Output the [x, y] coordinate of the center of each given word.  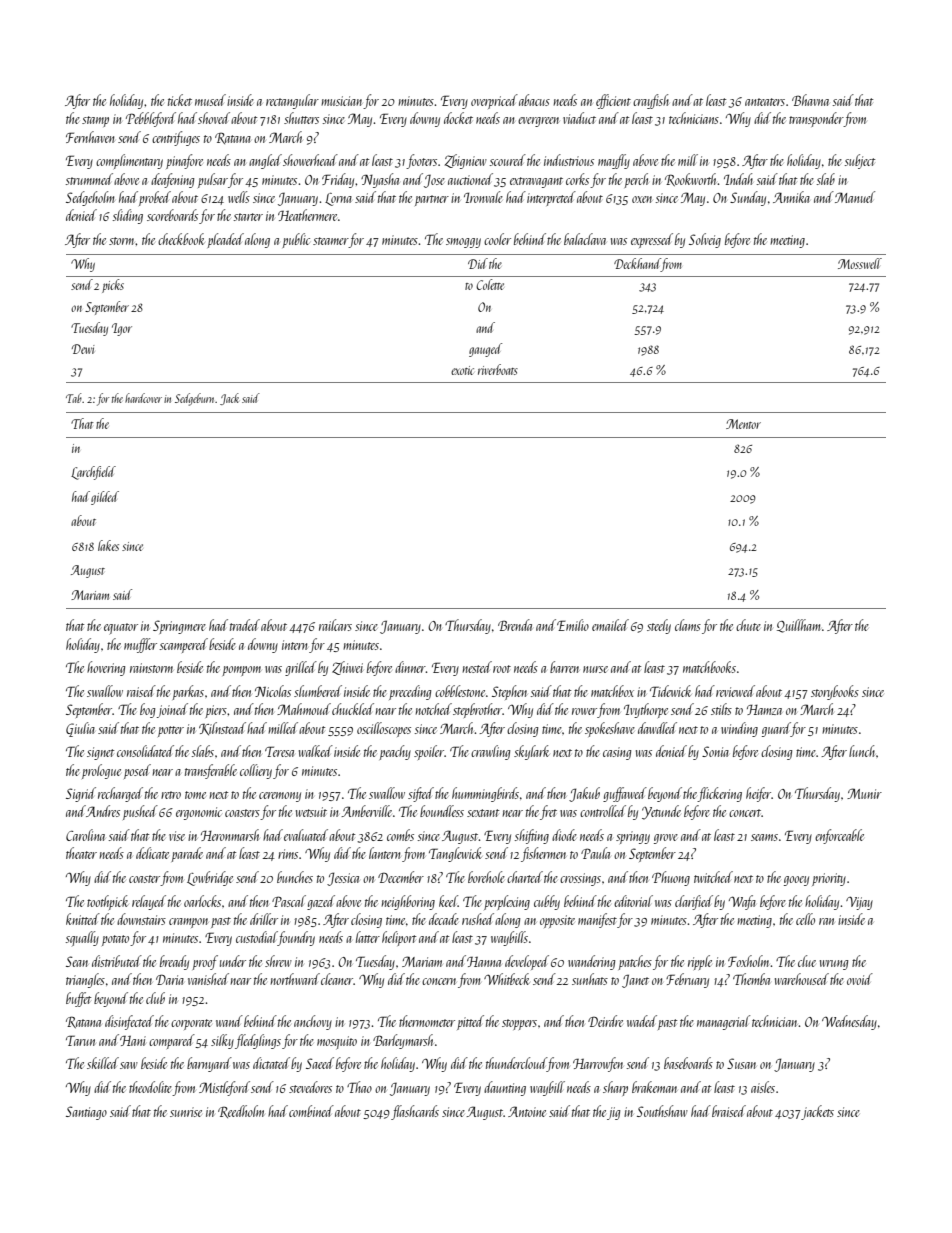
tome [195, 795]
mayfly [614, 161]
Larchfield [93, 473]
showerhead [310, 160]
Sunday [748, 198]
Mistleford [224, 1088]
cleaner [337, 979]
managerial [723, 1022]
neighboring [408, 902]
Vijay [859, 903]
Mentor [743, 424]
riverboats [498, 369]
